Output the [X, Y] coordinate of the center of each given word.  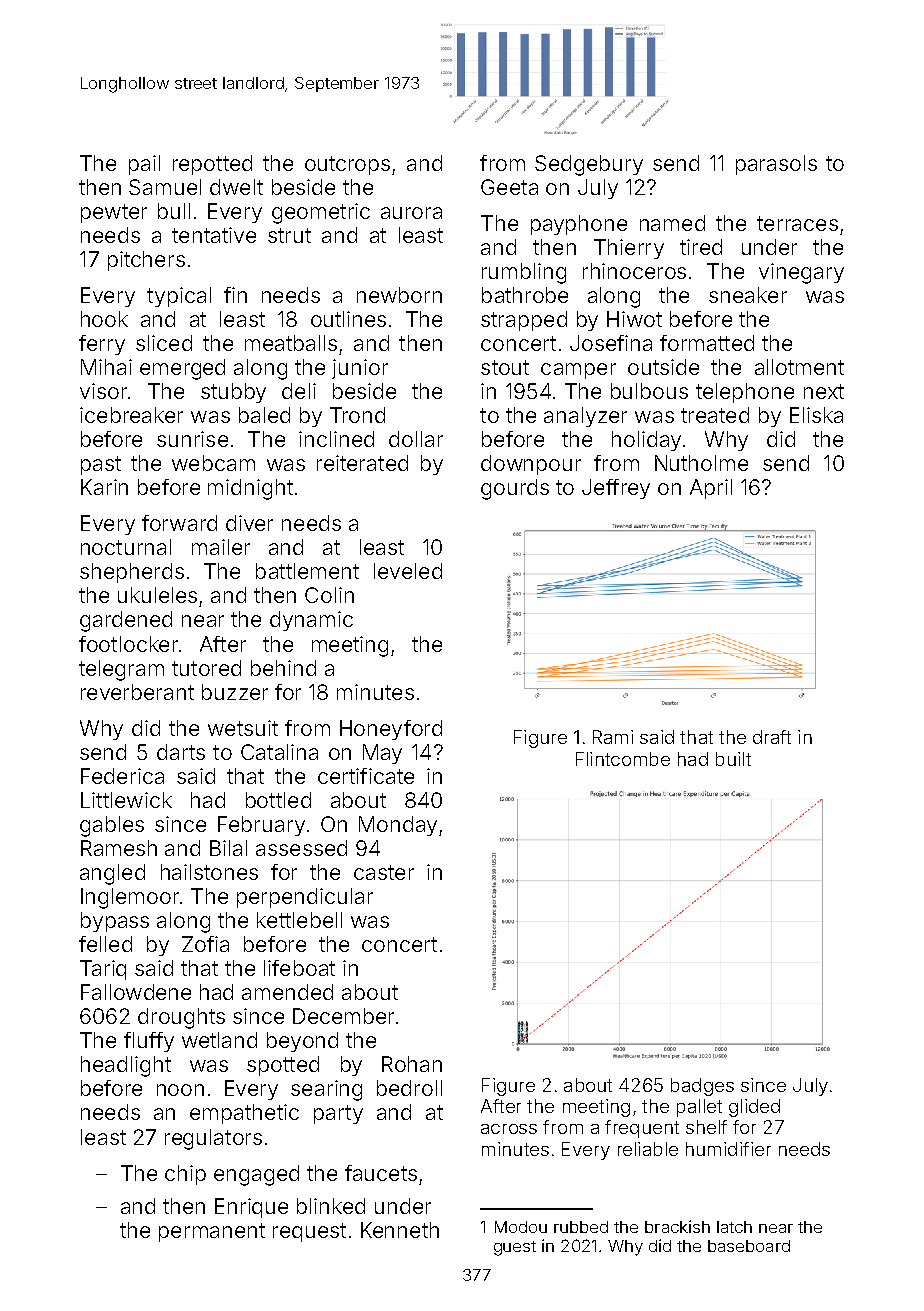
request [309, 1232]
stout [505, 367]
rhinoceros [634, 271]
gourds [515, 489]
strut [289, 235]
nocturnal [126, 547]
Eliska [816, 415]
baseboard [749, 1246]
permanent [212, 1232]
